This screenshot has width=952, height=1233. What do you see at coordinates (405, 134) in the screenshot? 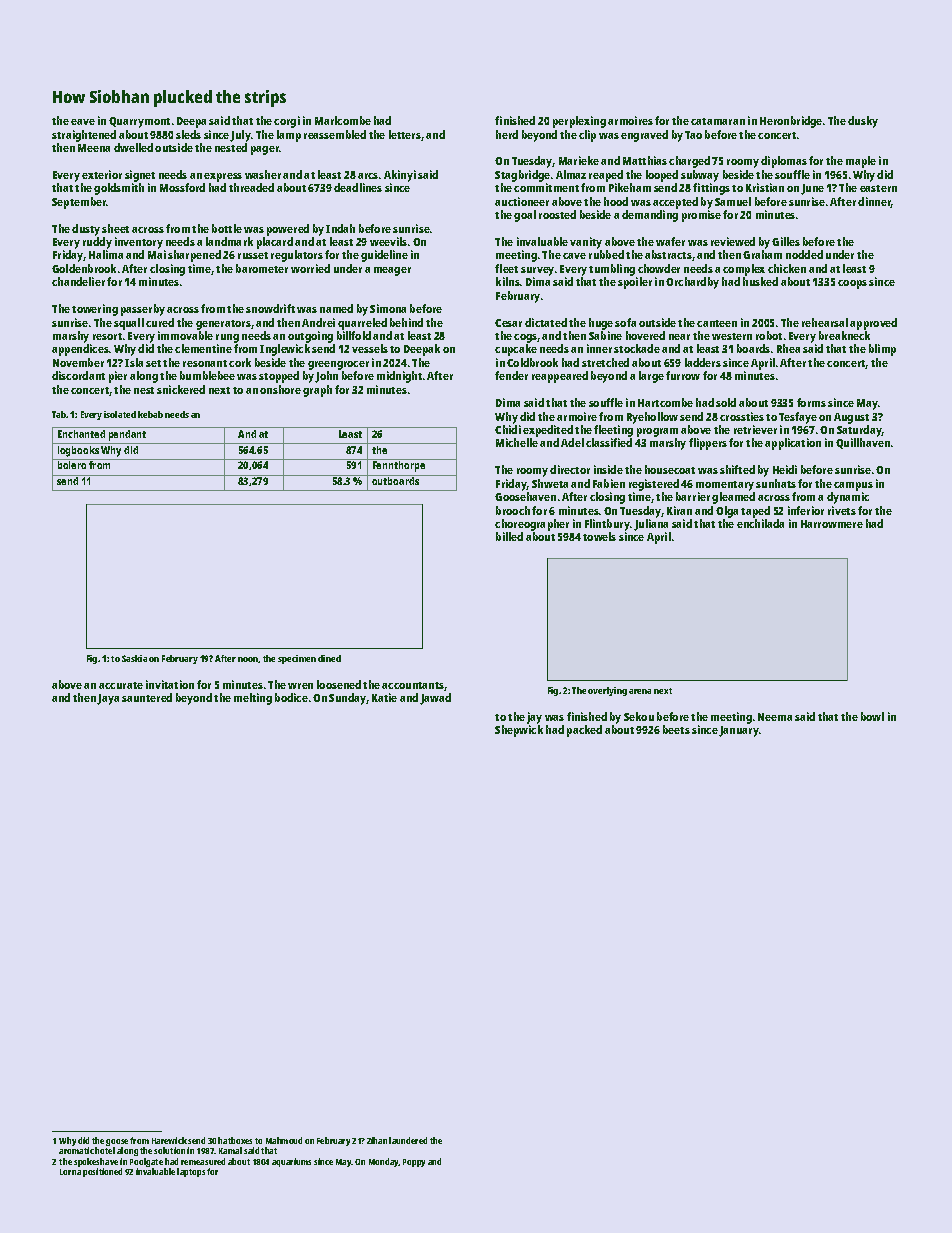
I see `letters` at bounding box center [405, 134].
